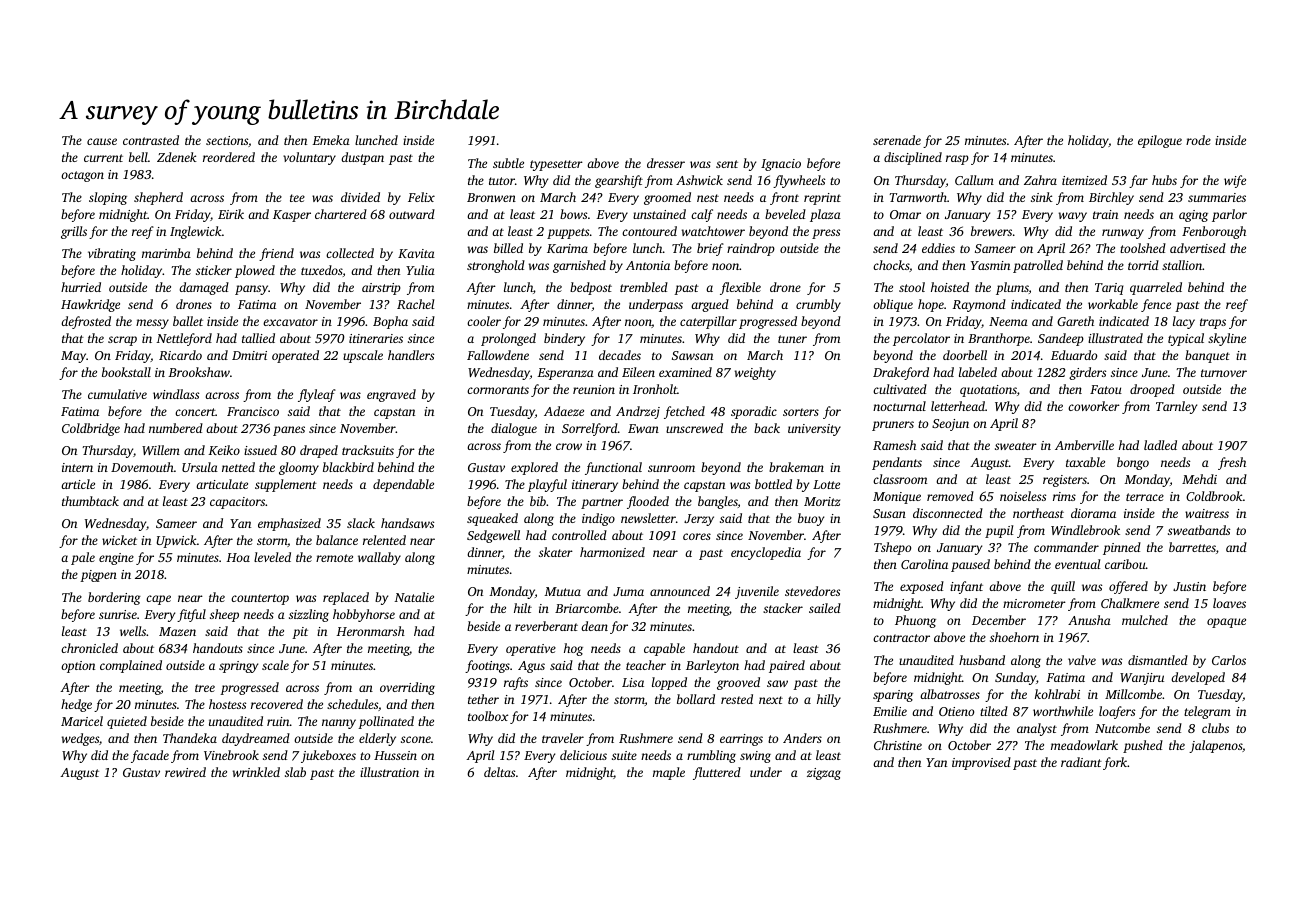  Describe the element at coordinates (77, 467) in the screenshot. I see `intern` at that location.
